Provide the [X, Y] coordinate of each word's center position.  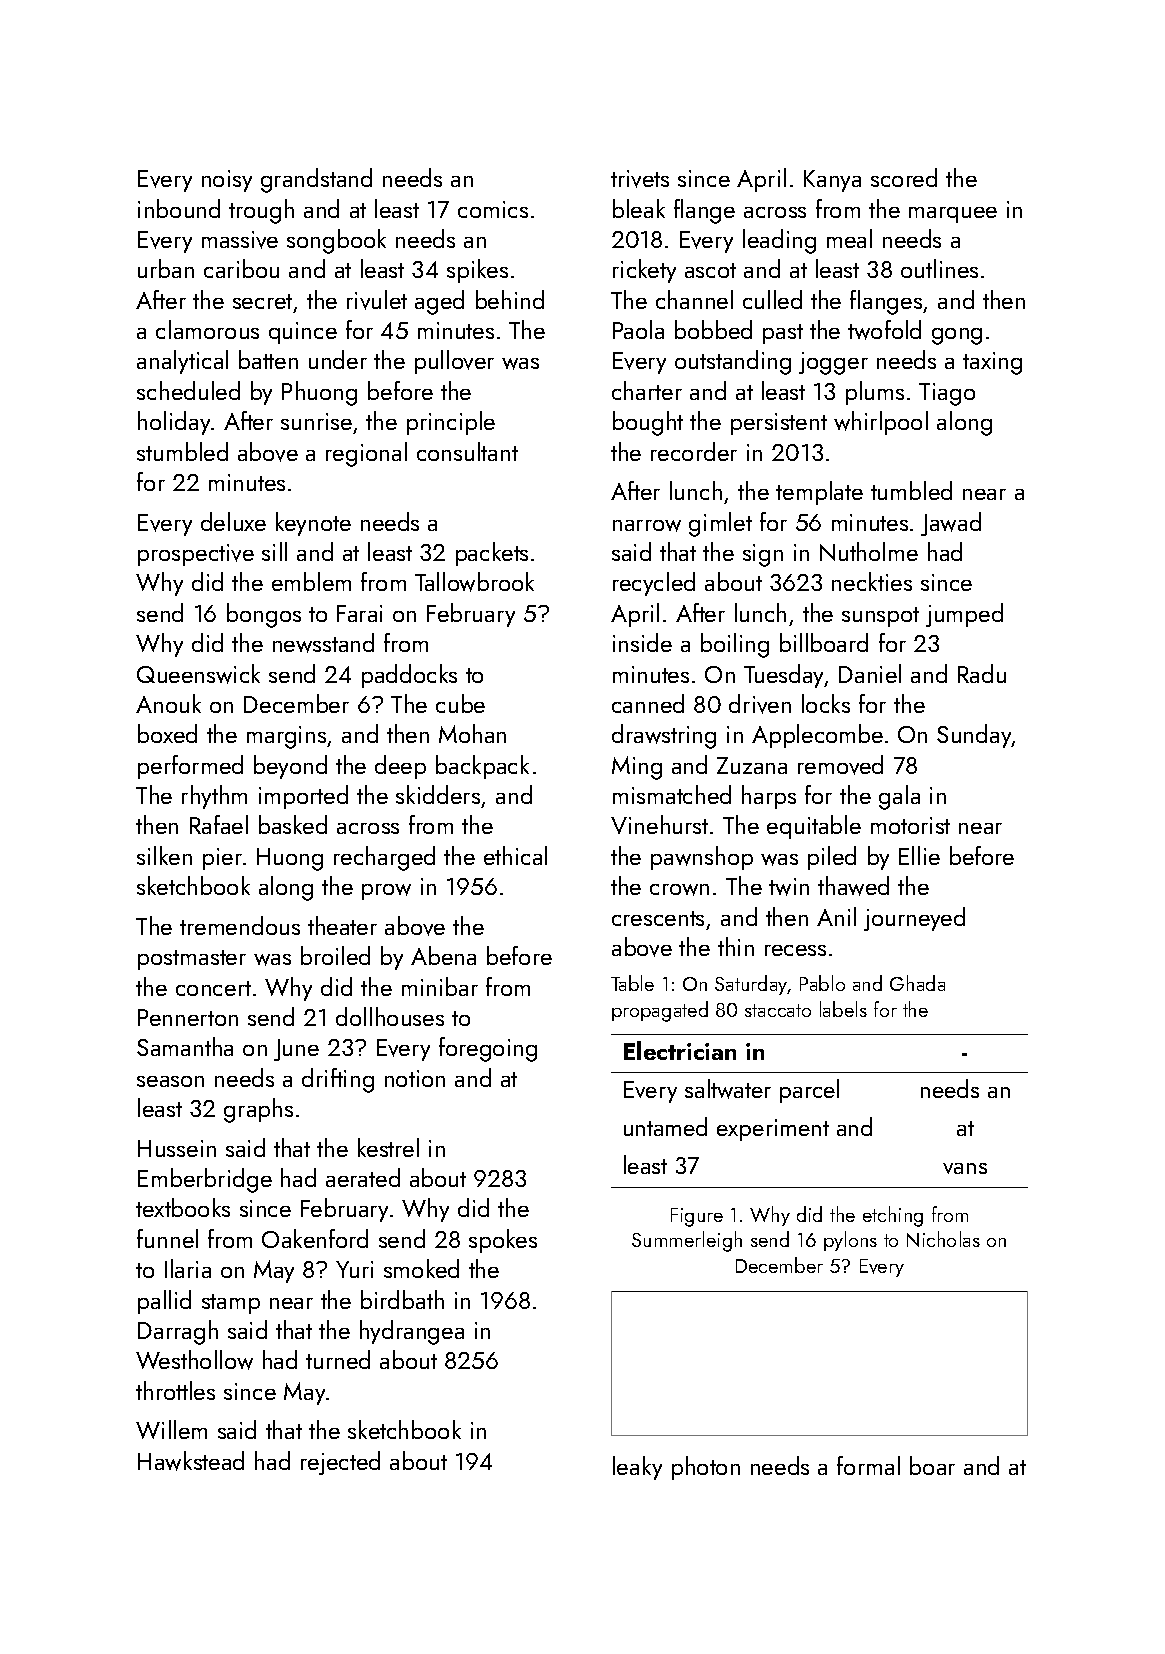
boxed [167, 733]
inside [642, 642]
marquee [953, 215]
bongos [264, 615]
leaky [637, 1468]
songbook [336, 241]
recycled [654, 584]
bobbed [713, 329]
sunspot [880, 617]
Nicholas [943, 1239]
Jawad [951, 524]
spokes [503, 1241]
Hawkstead [191, 1461]
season [170, 1081]
